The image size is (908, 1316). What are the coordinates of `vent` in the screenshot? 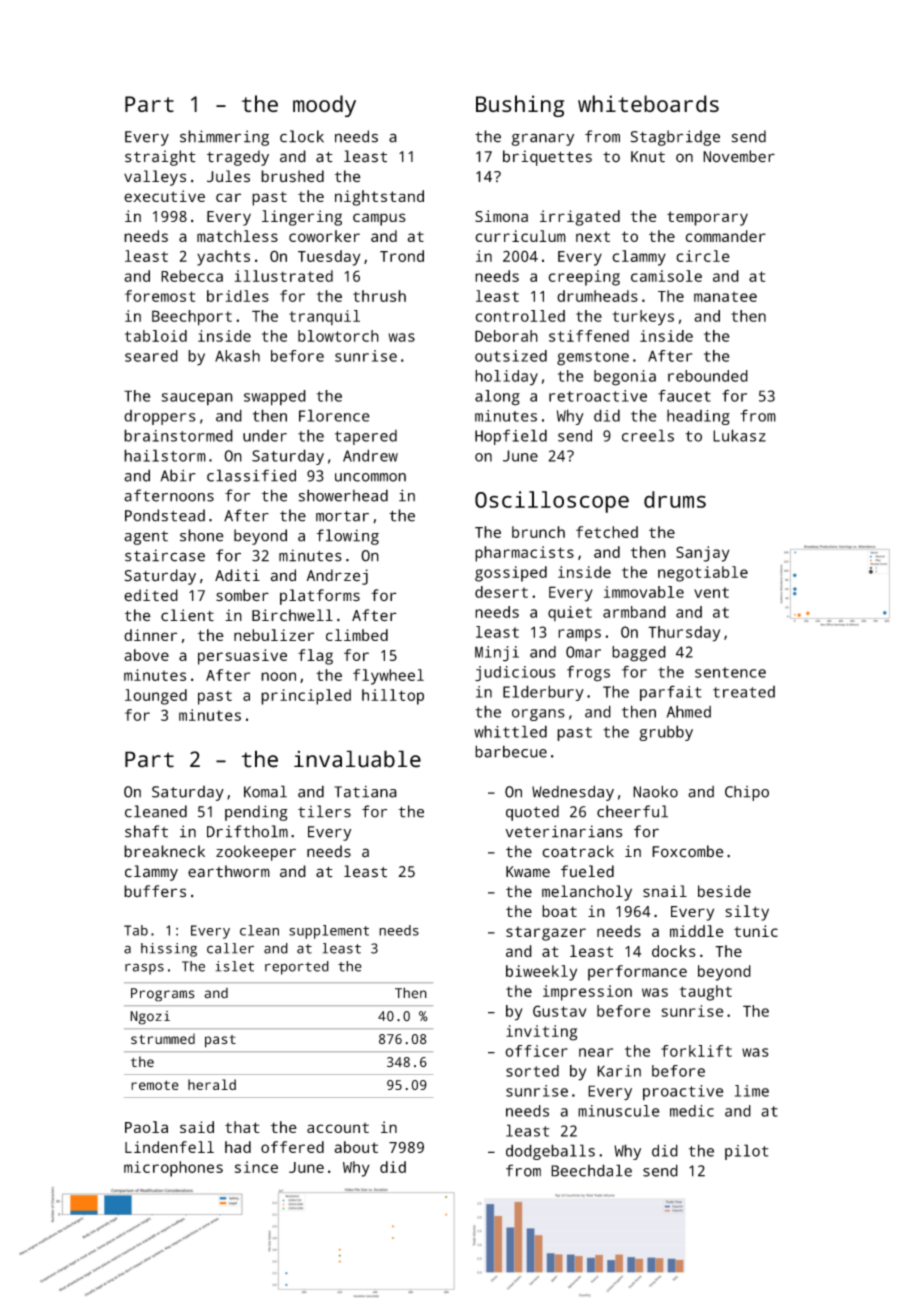 It's located at (711, 592).
